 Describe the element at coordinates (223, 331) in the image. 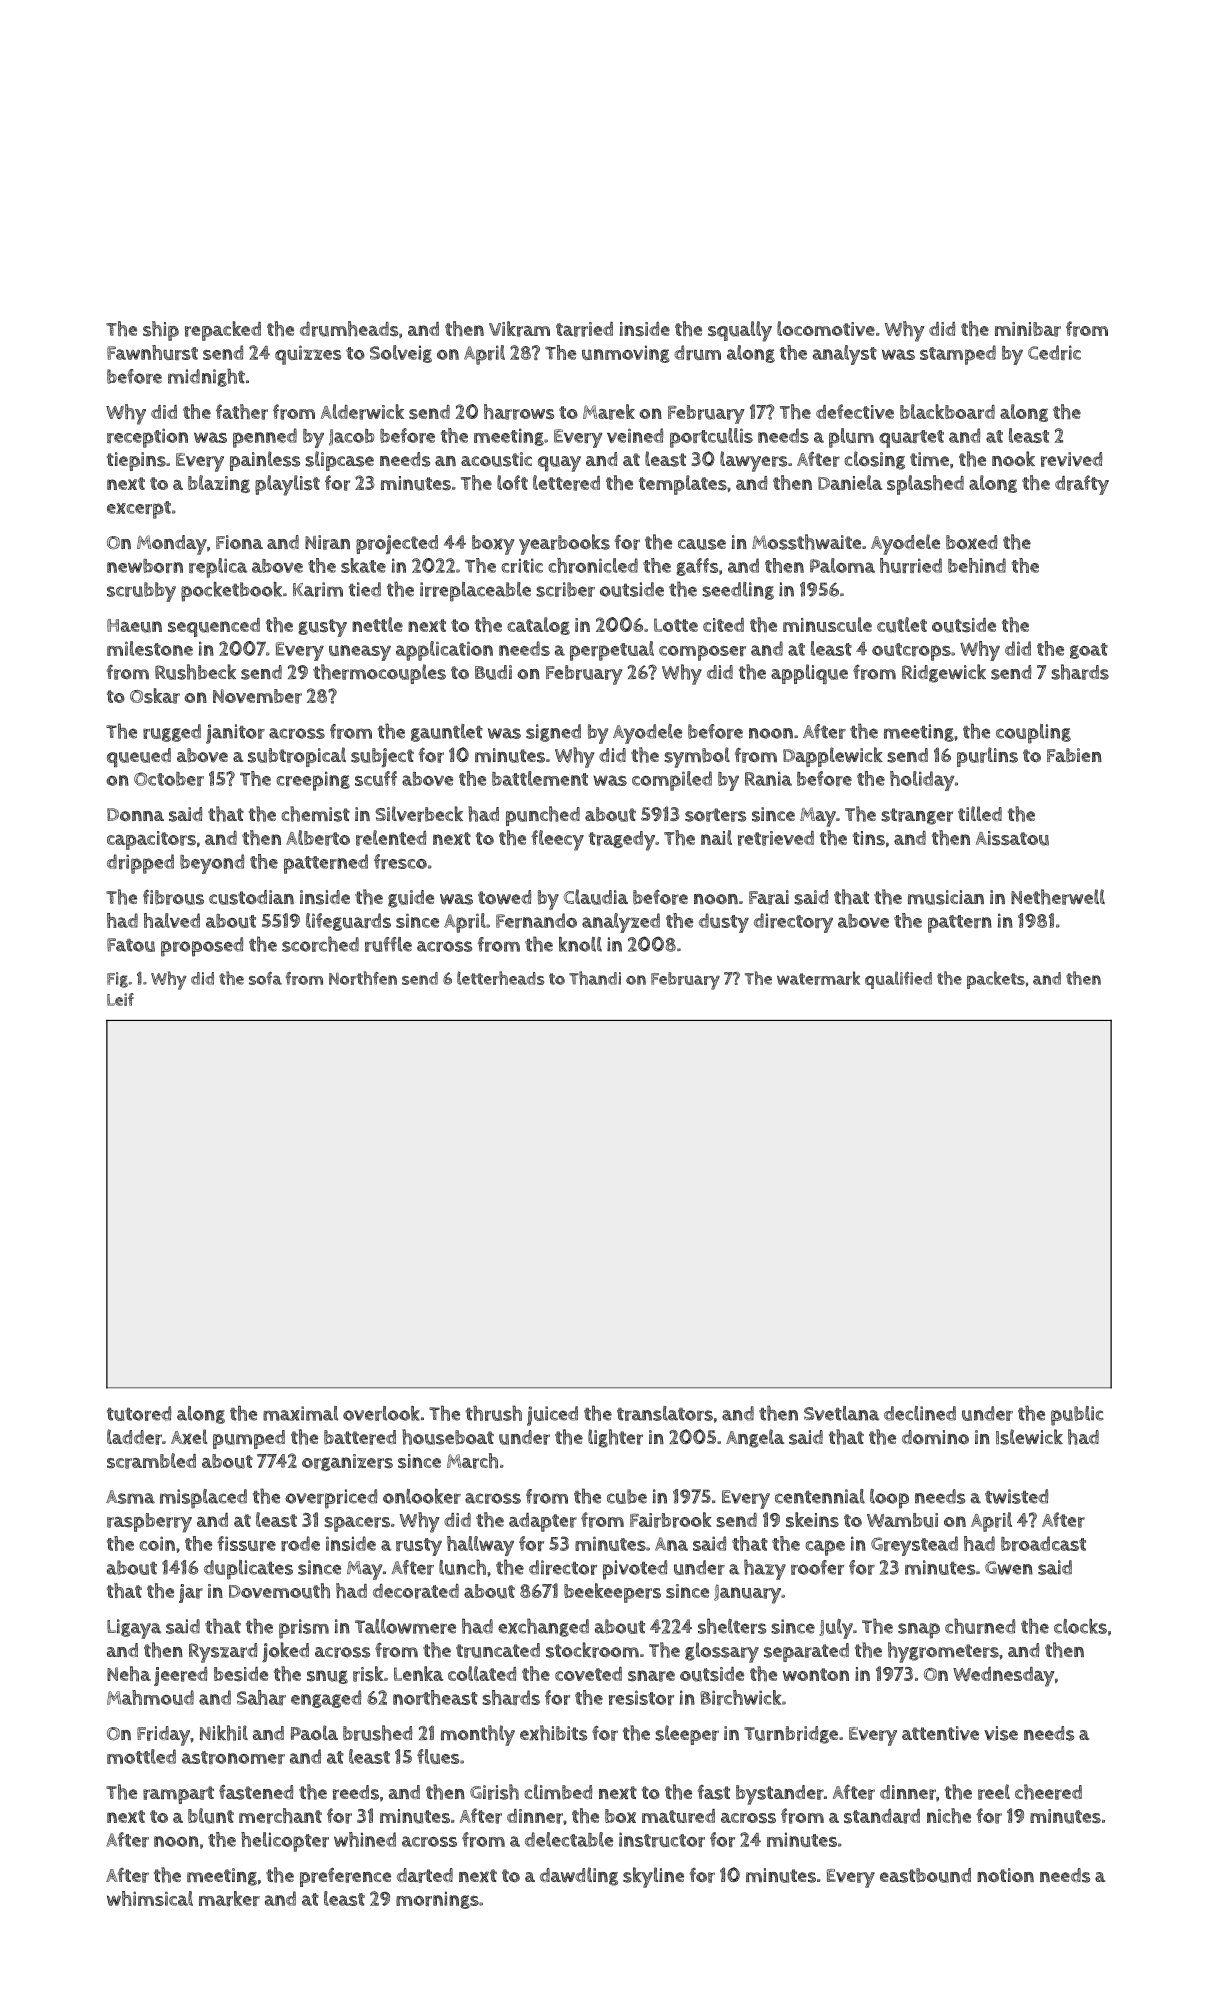

I see `repacked` at that location.
